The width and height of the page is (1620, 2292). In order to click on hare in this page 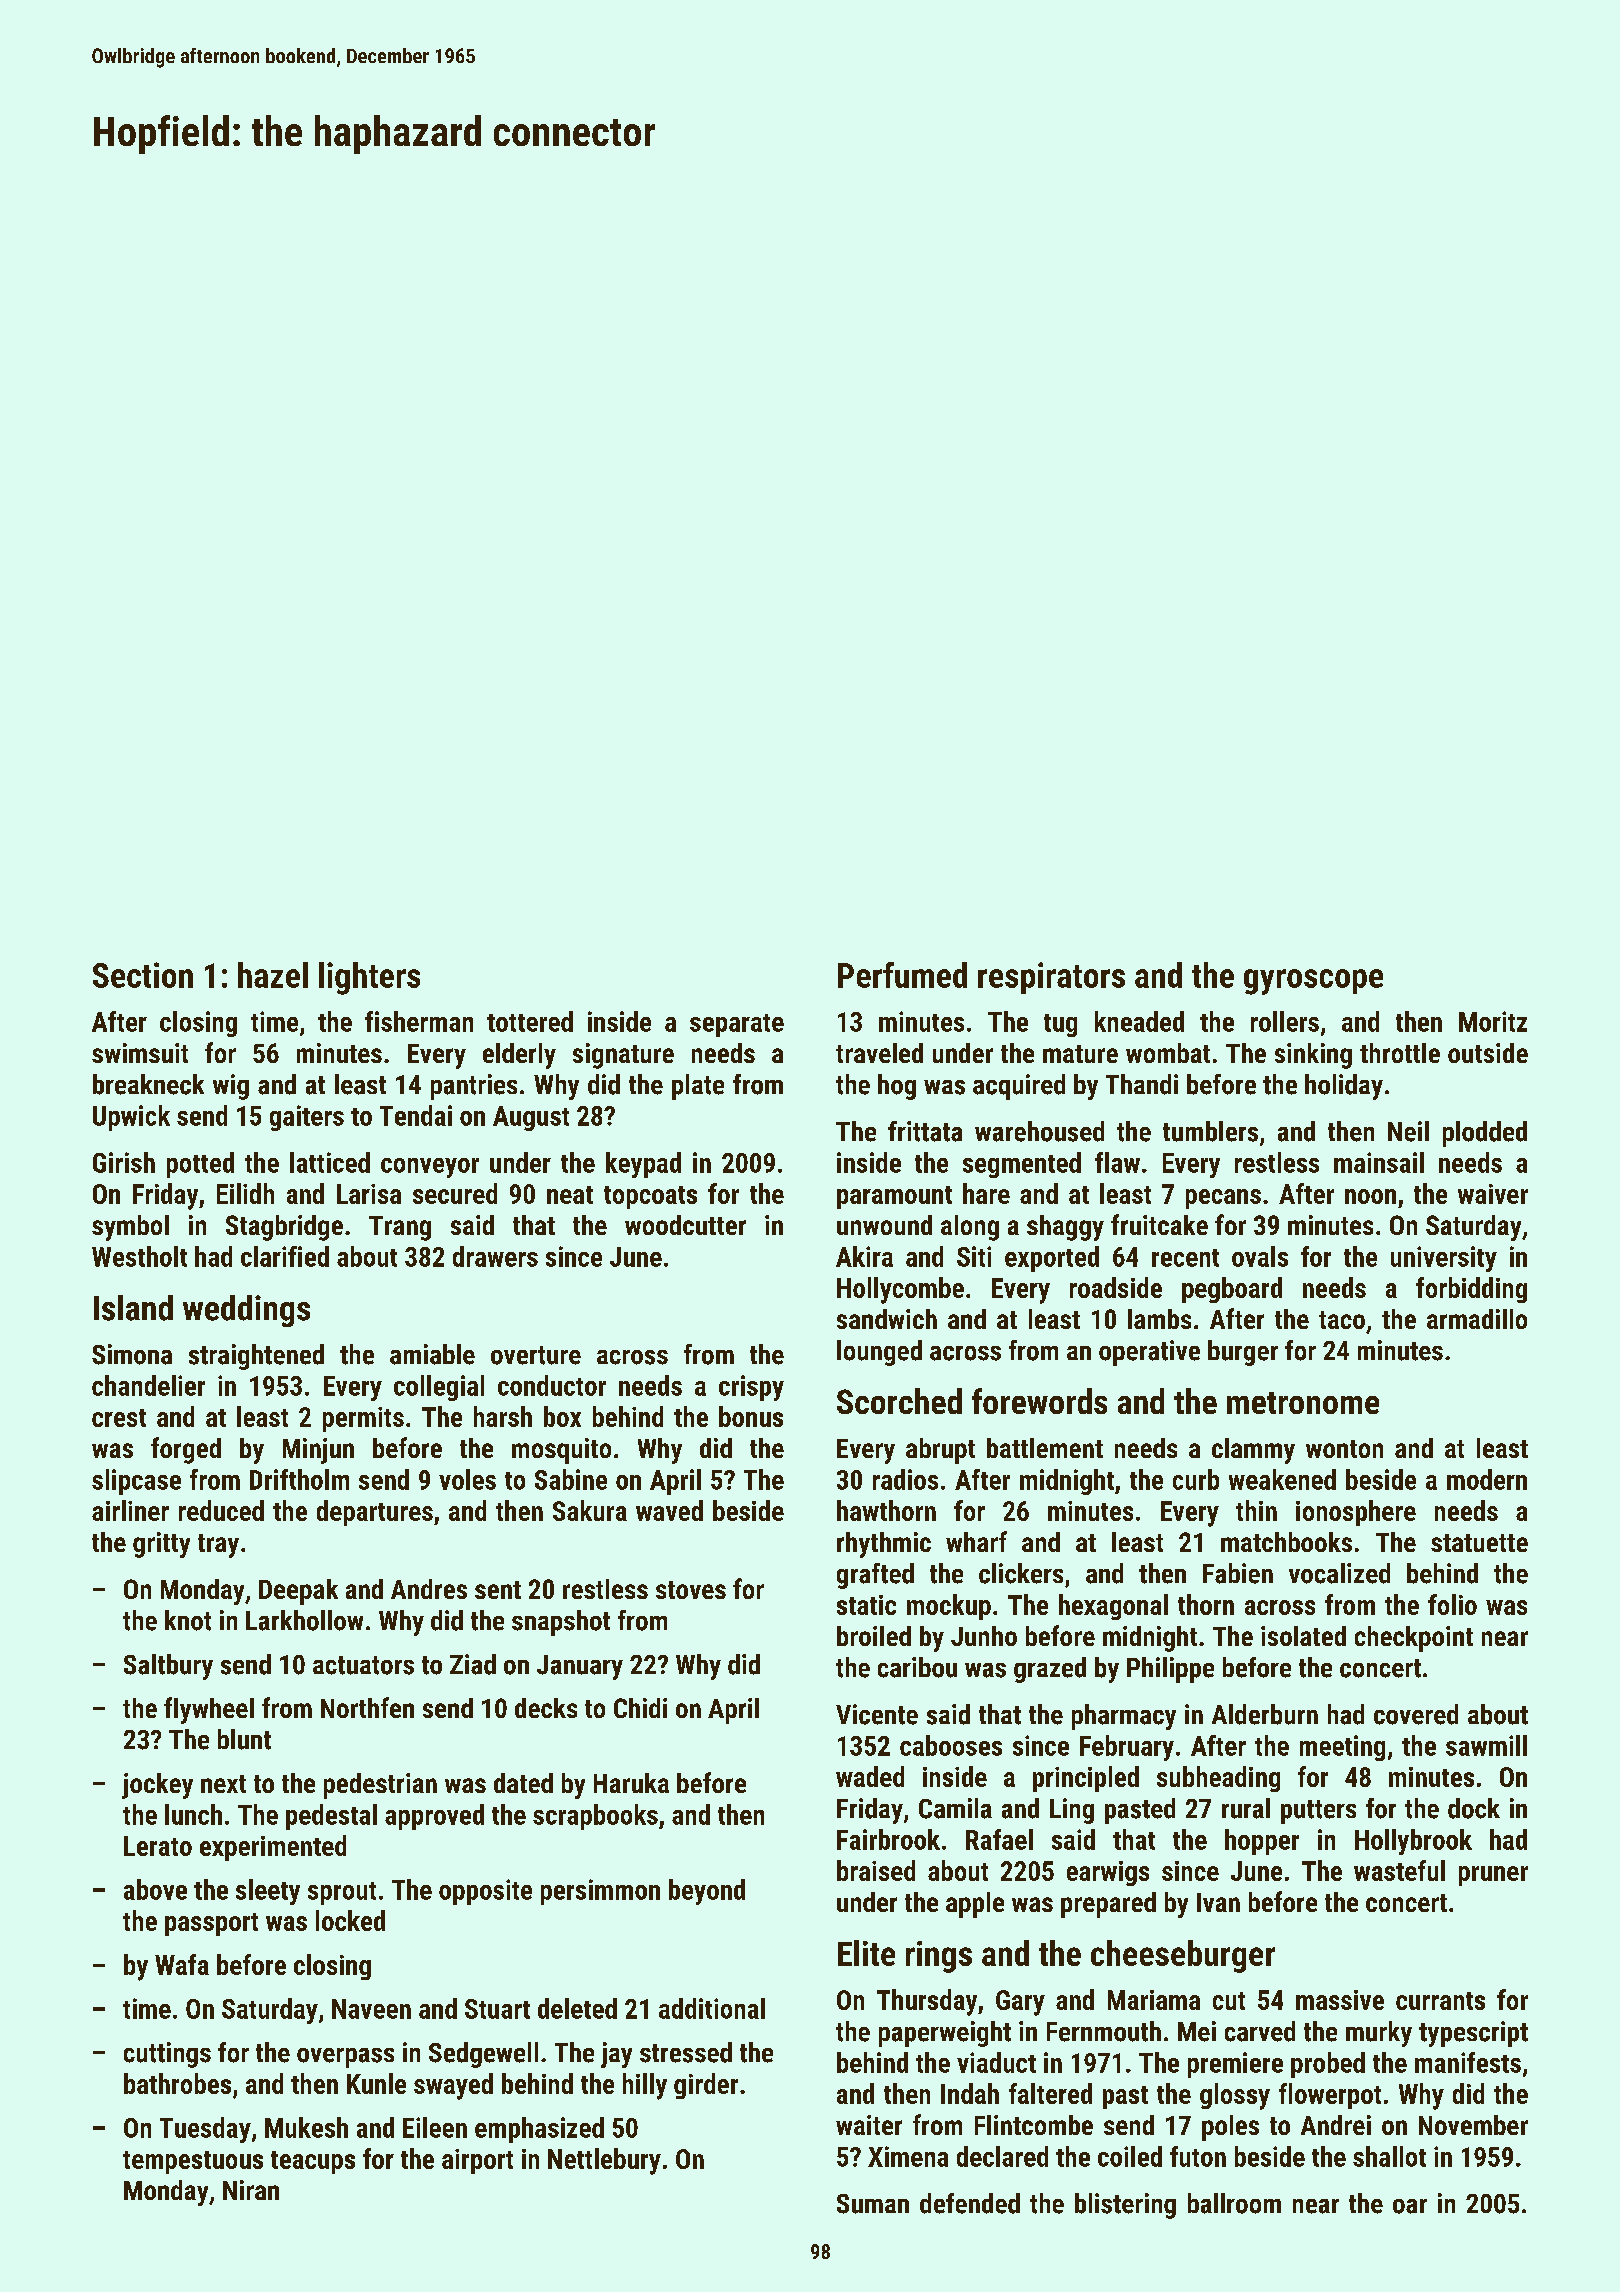, I will do `click(986, 1193)`.
